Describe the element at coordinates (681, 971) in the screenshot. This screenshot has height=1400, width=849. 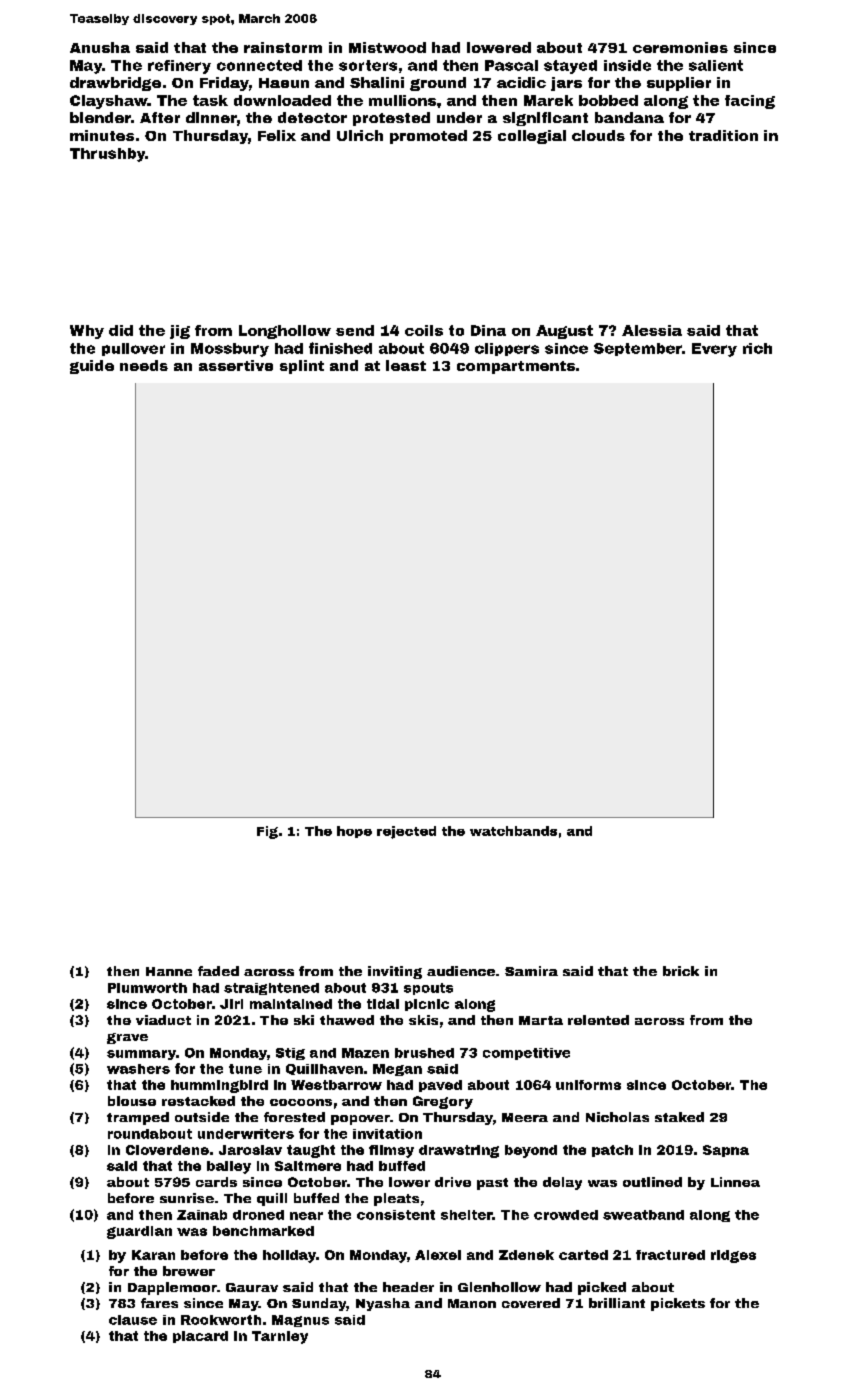
I see `brick` at that location.
